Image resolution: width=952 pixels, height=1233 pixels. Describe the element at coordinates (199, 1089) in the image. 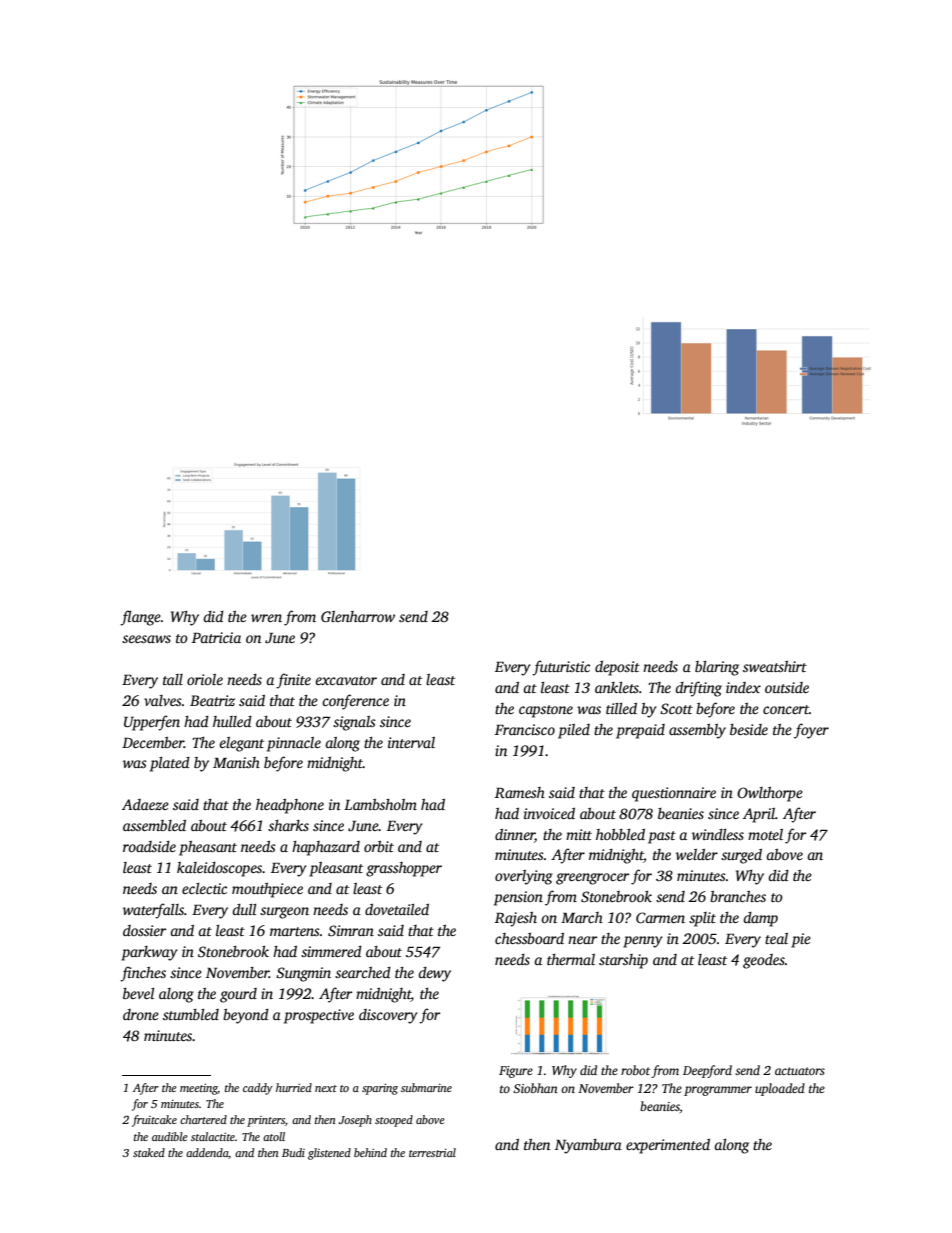

I see `meeting` at that location.
